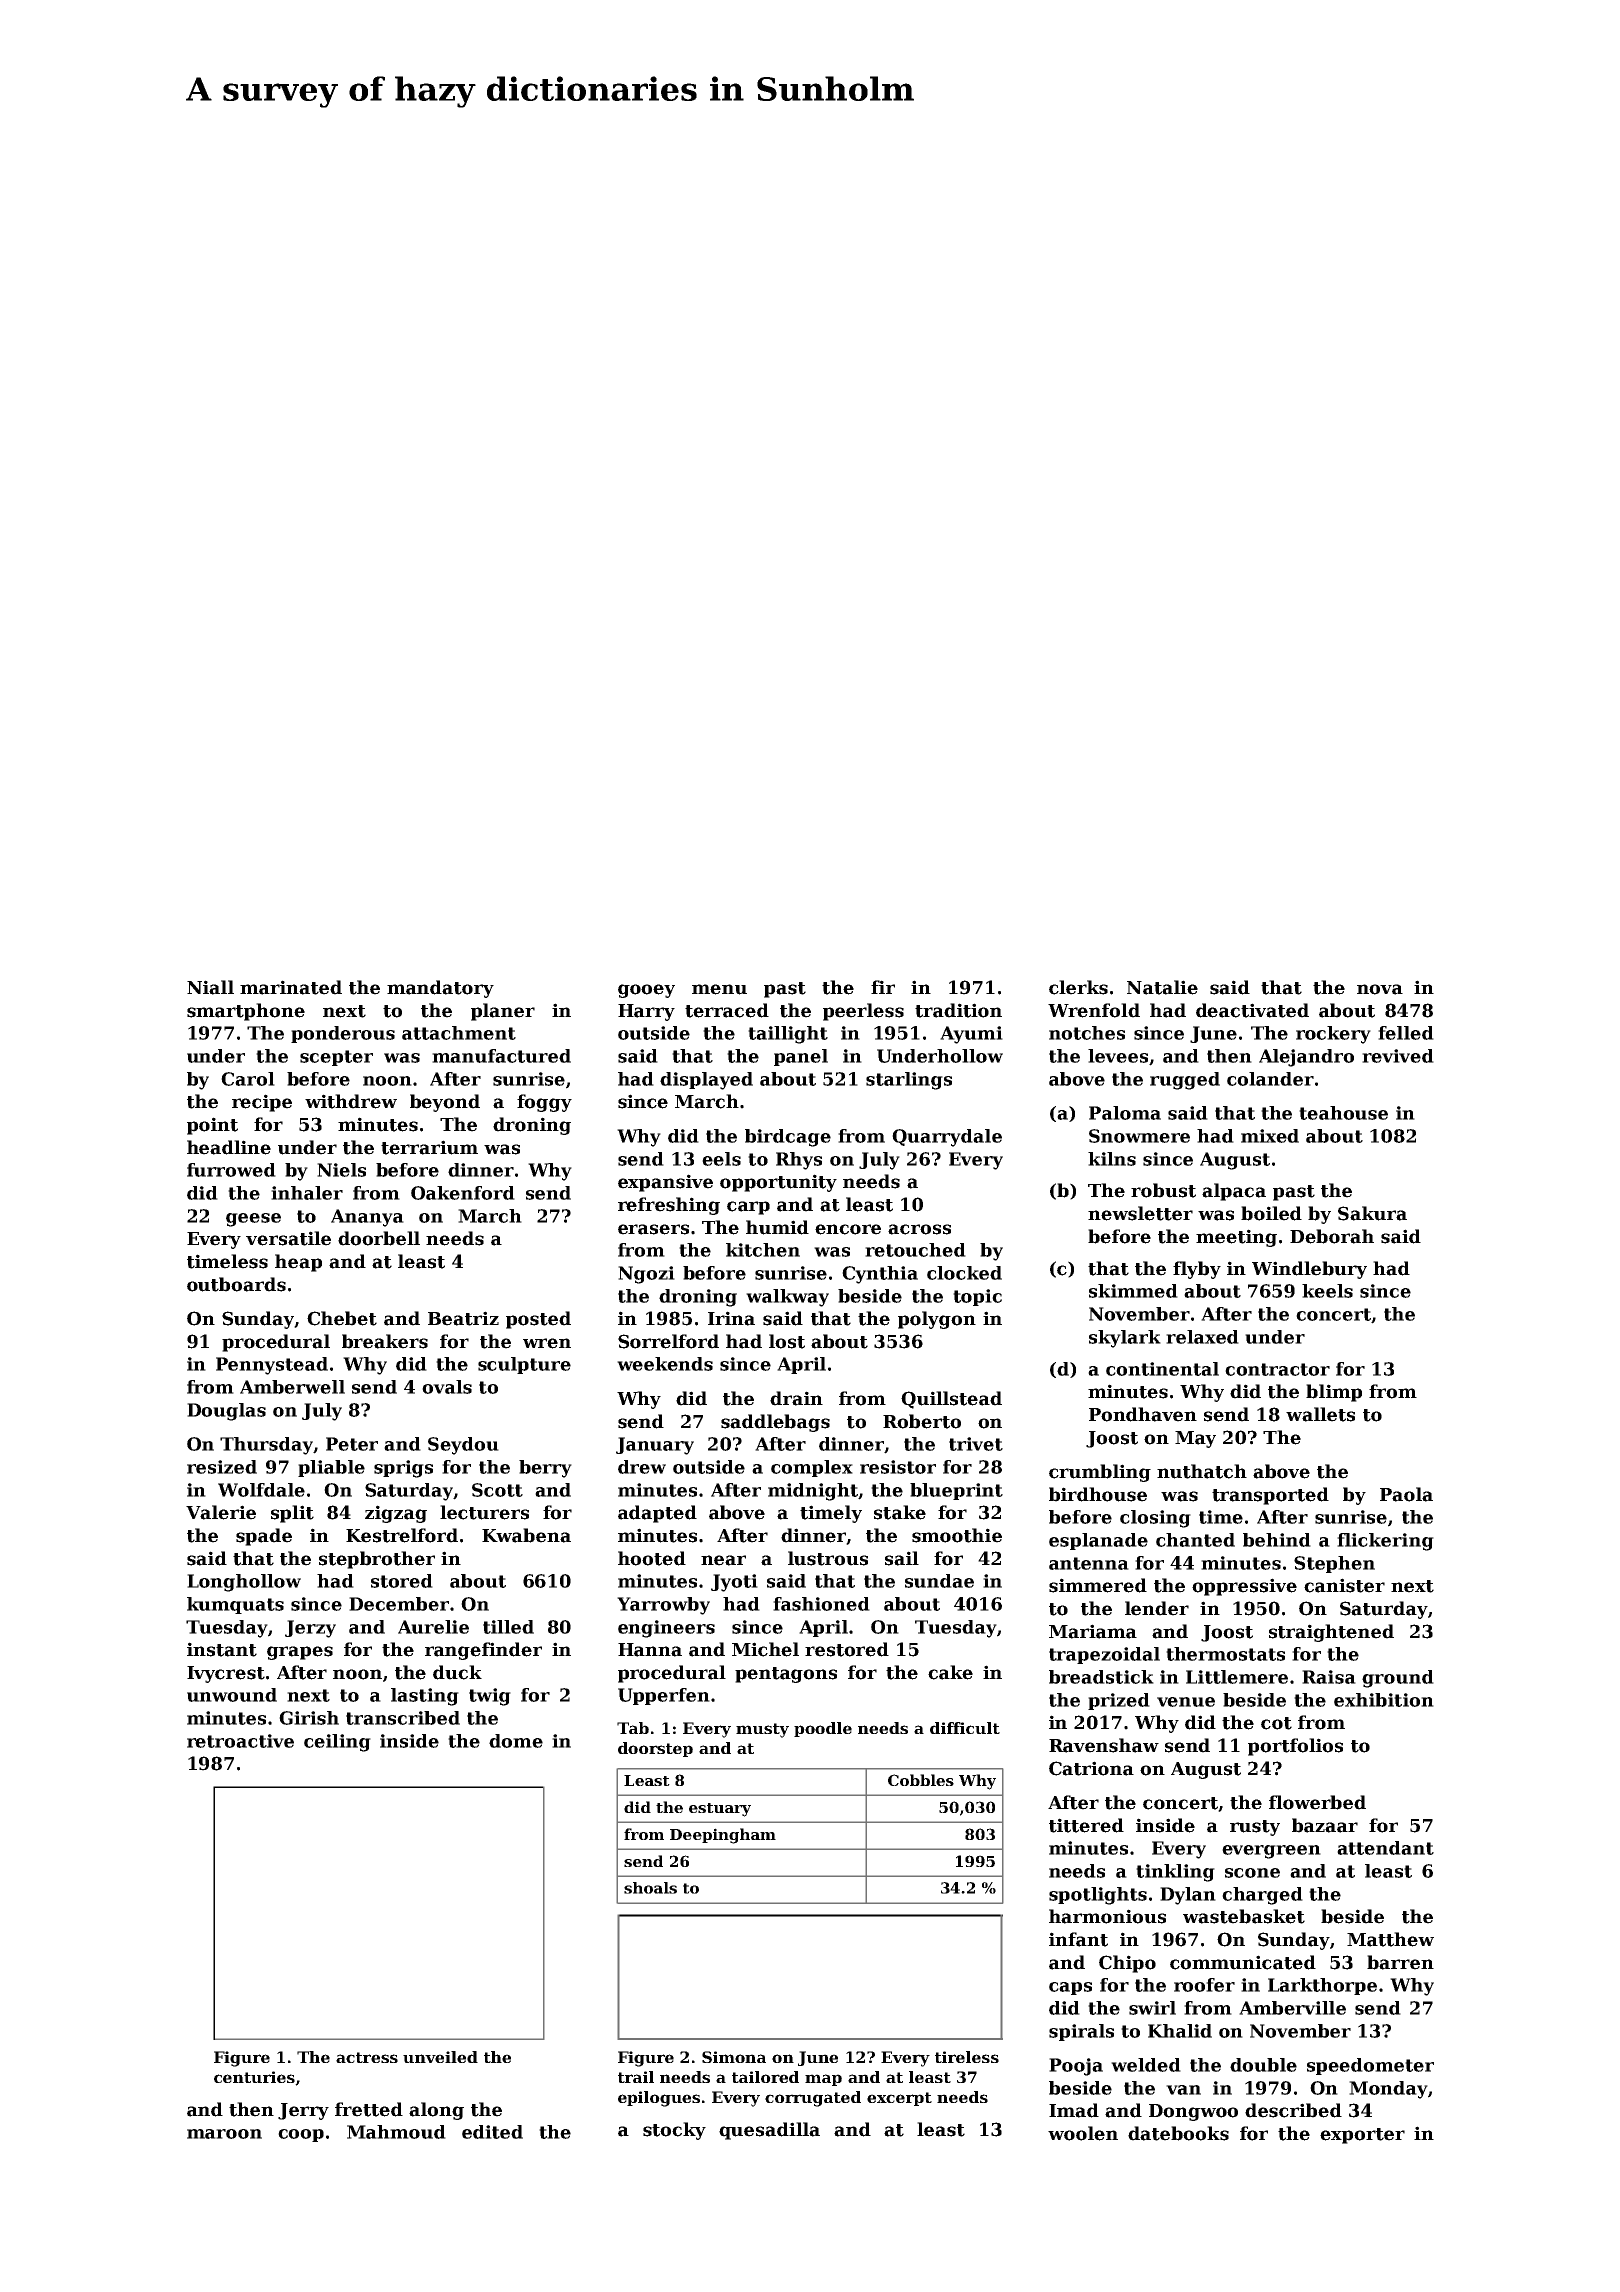 Image resolution: width=1620 pixels, height=2292 pixels. I want to click on esplanade, so click(1098, 1541).
